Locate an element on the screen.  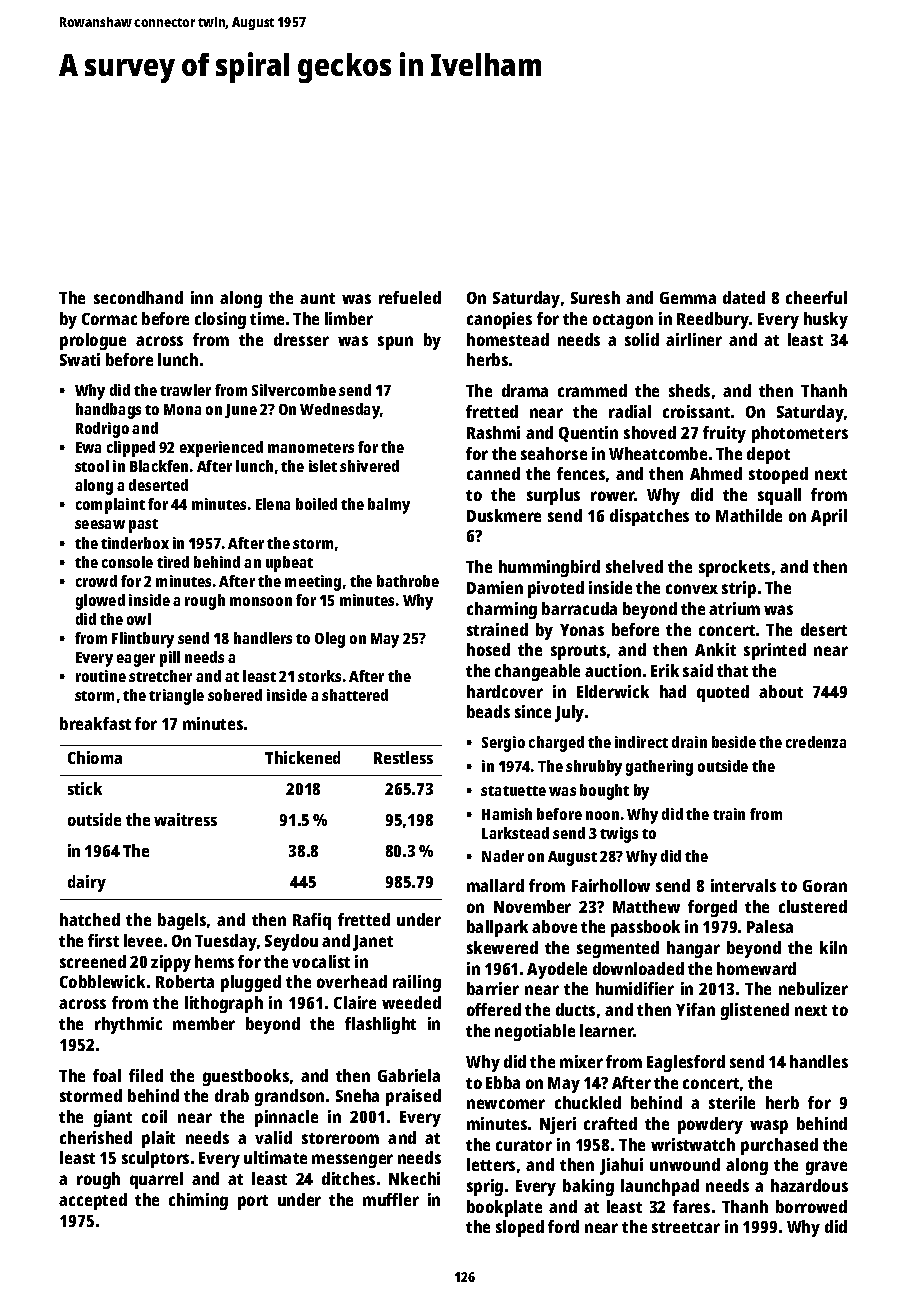
beads is located at coordinates (488, 711).
